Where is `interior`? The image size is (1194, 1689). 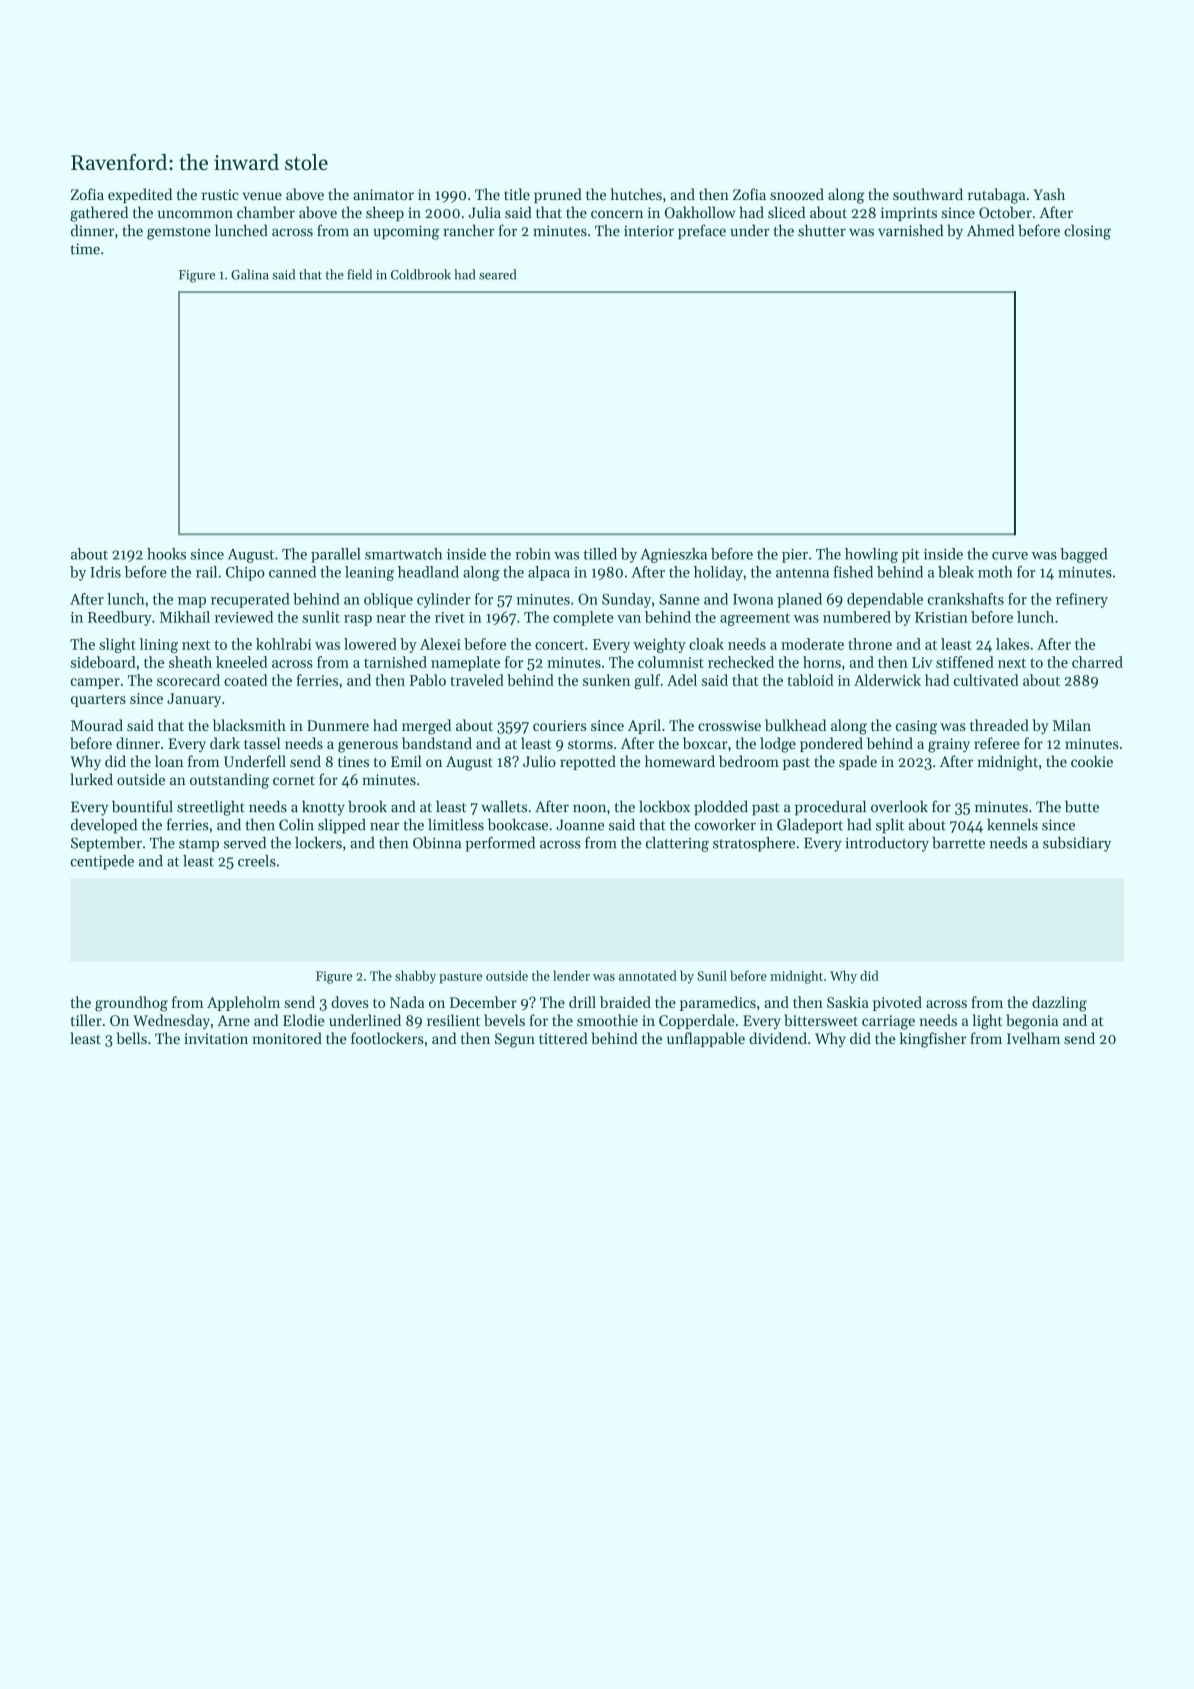 interior is located at coordinates (649, 231).
